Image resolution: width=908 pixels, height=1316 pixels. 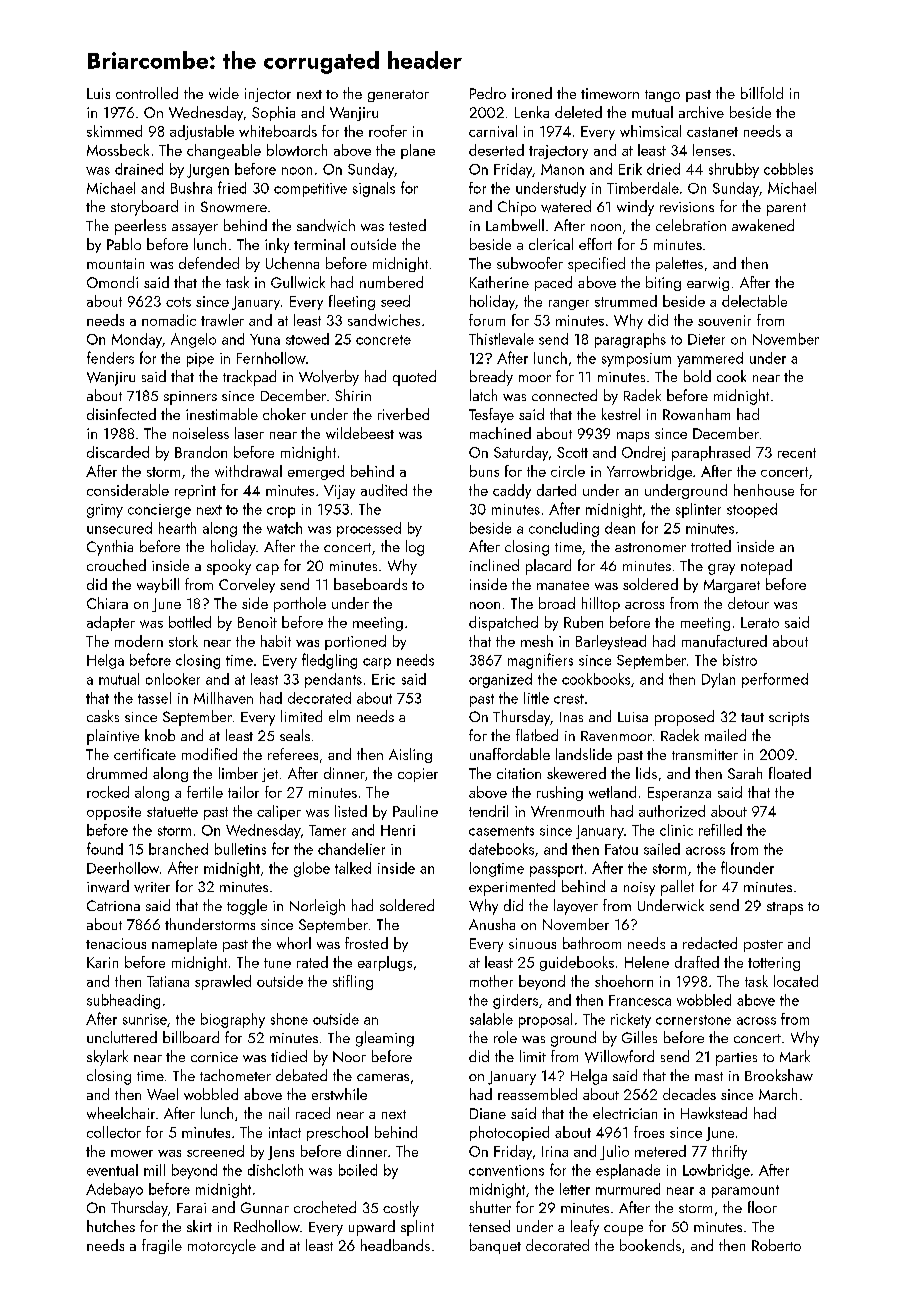 What do you see at coordinates (660, 1151) in the image?
I see `metered` at bounding box center [660, 1151].
